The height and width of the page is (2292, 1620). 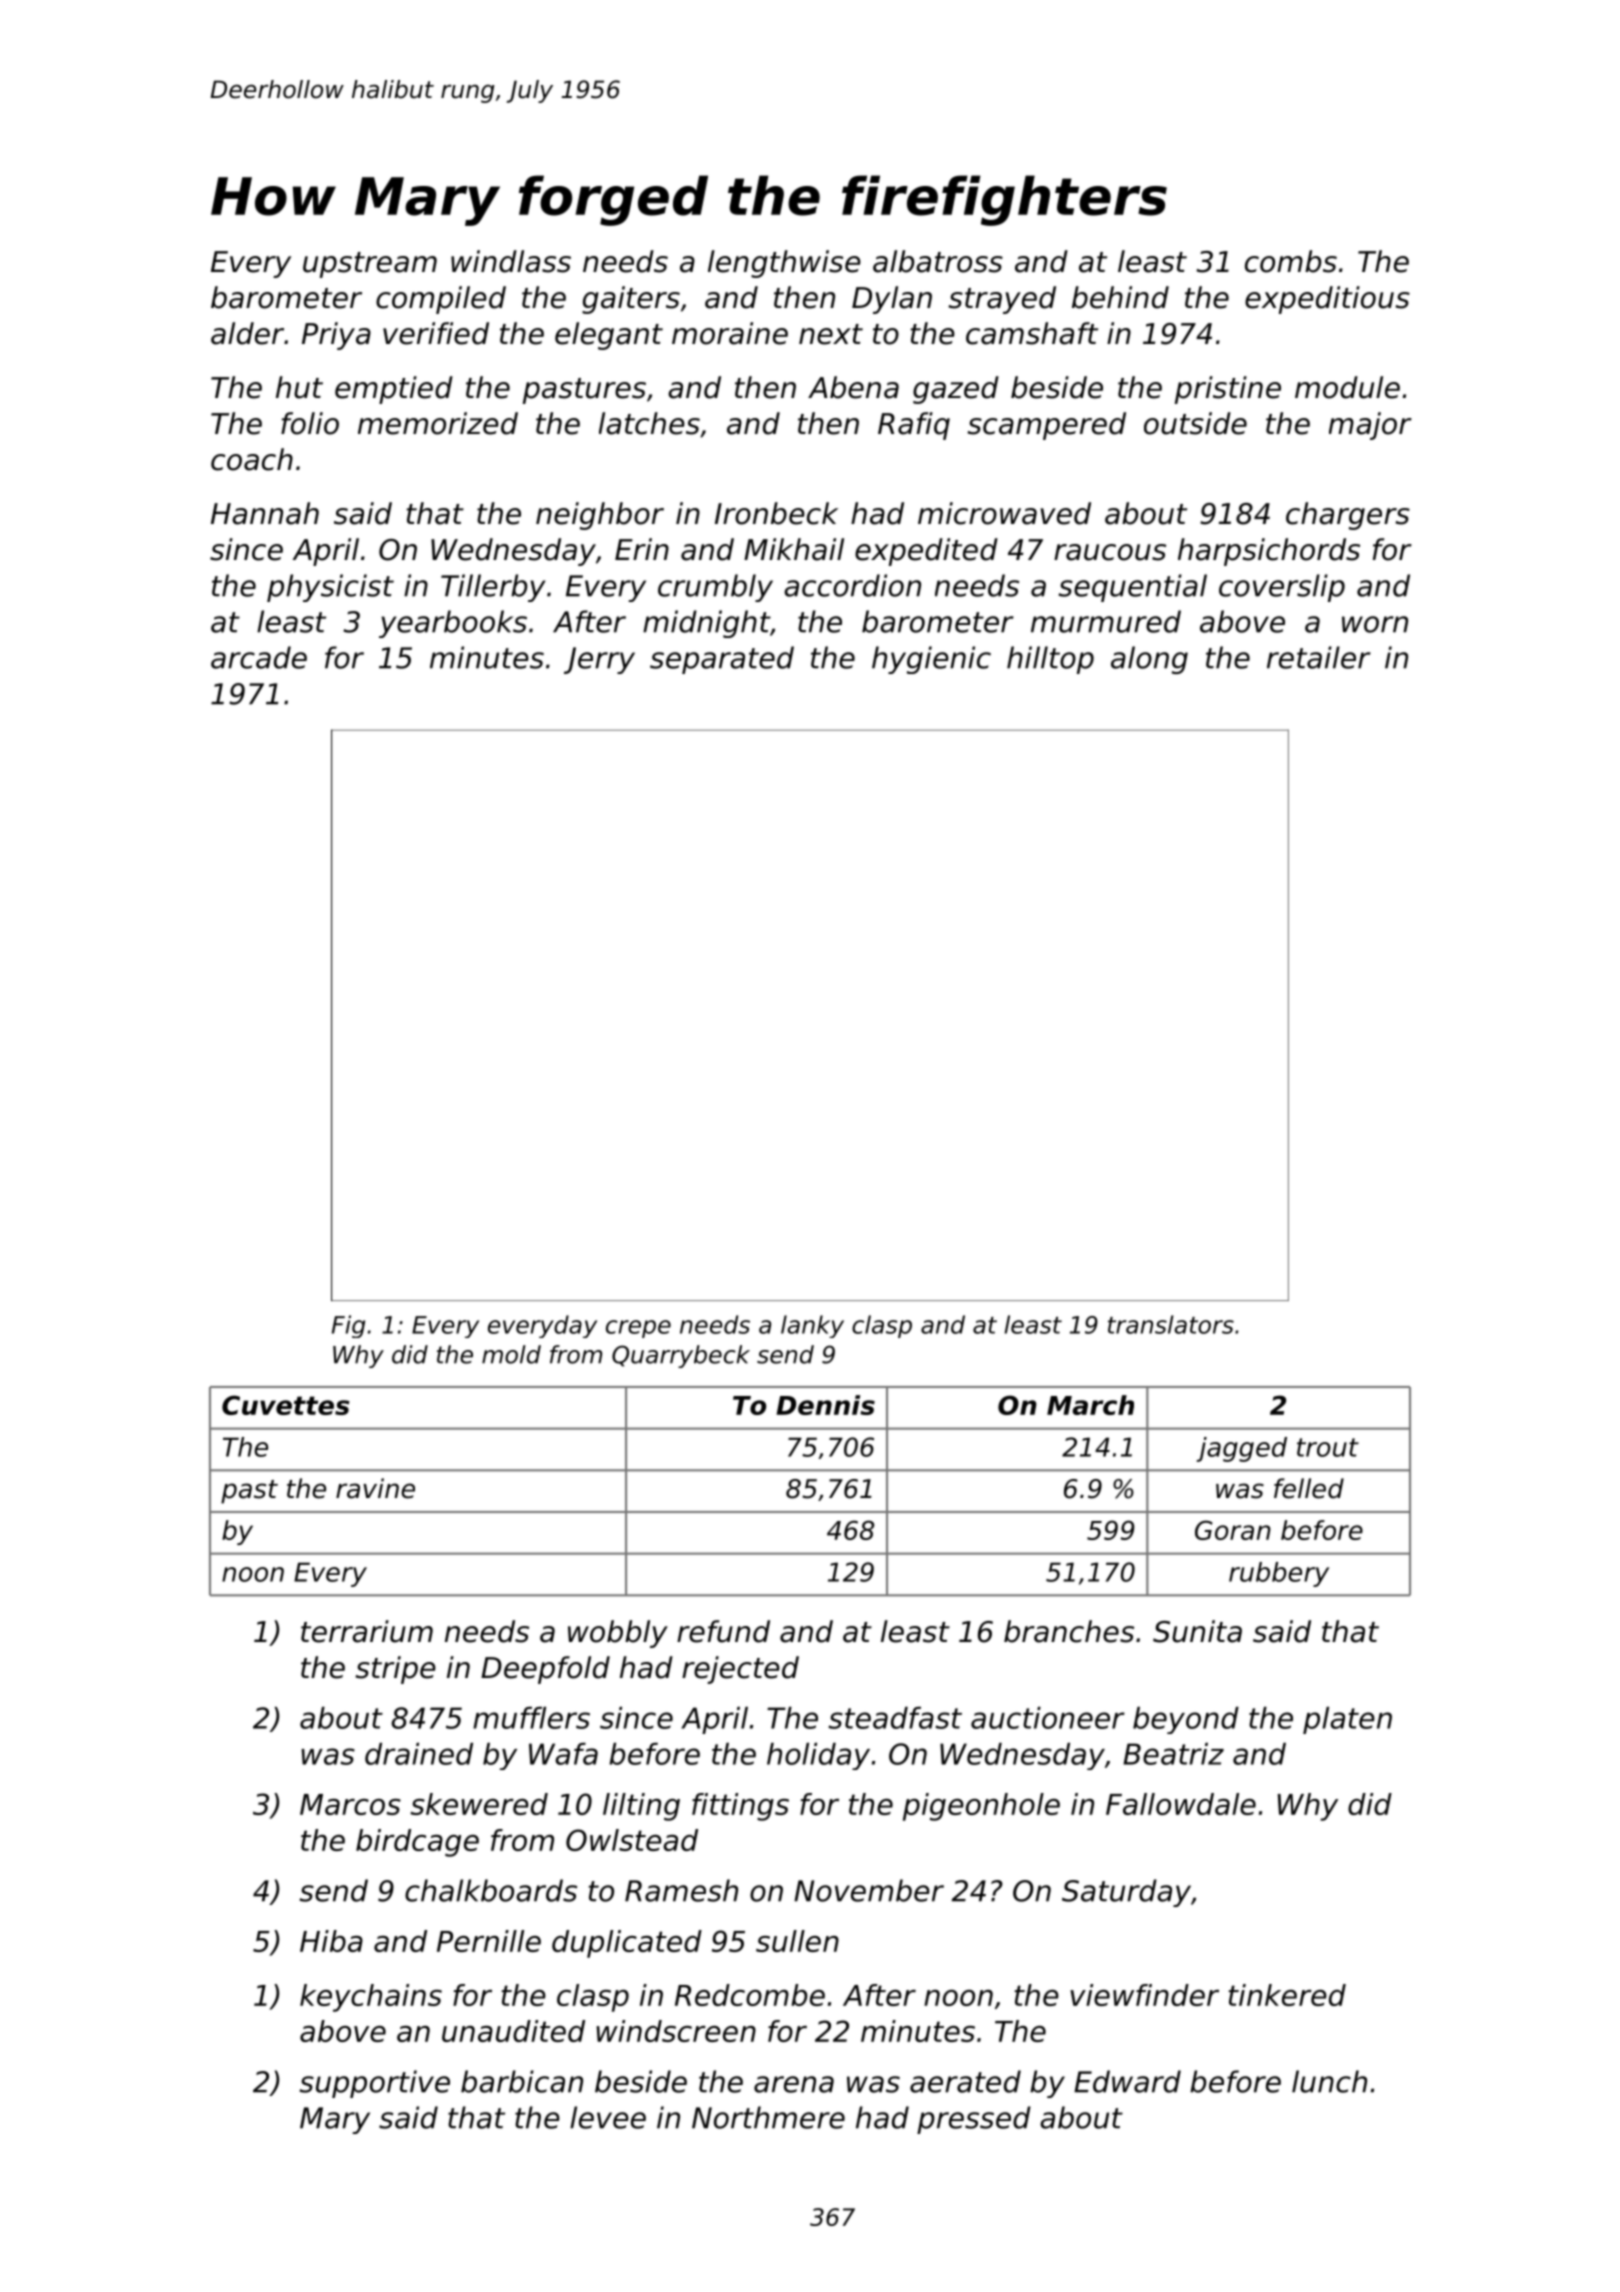 What do you see at coordinates (723, 1631) in the page?
I see `refund` at bounding box center [723, 1631].
